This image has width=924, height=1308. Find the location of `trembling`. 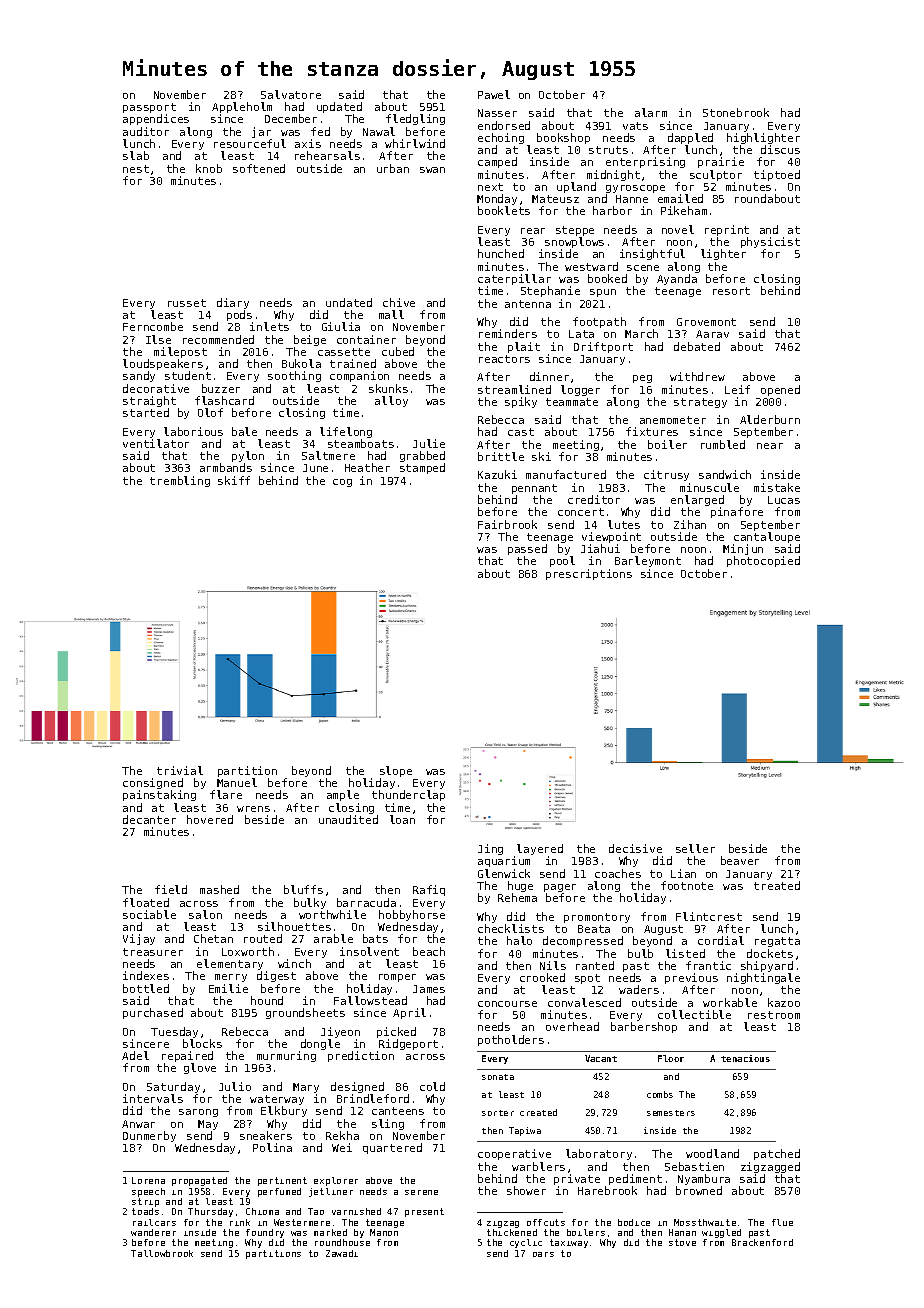

trembling is located at coordinates (180, 481).
